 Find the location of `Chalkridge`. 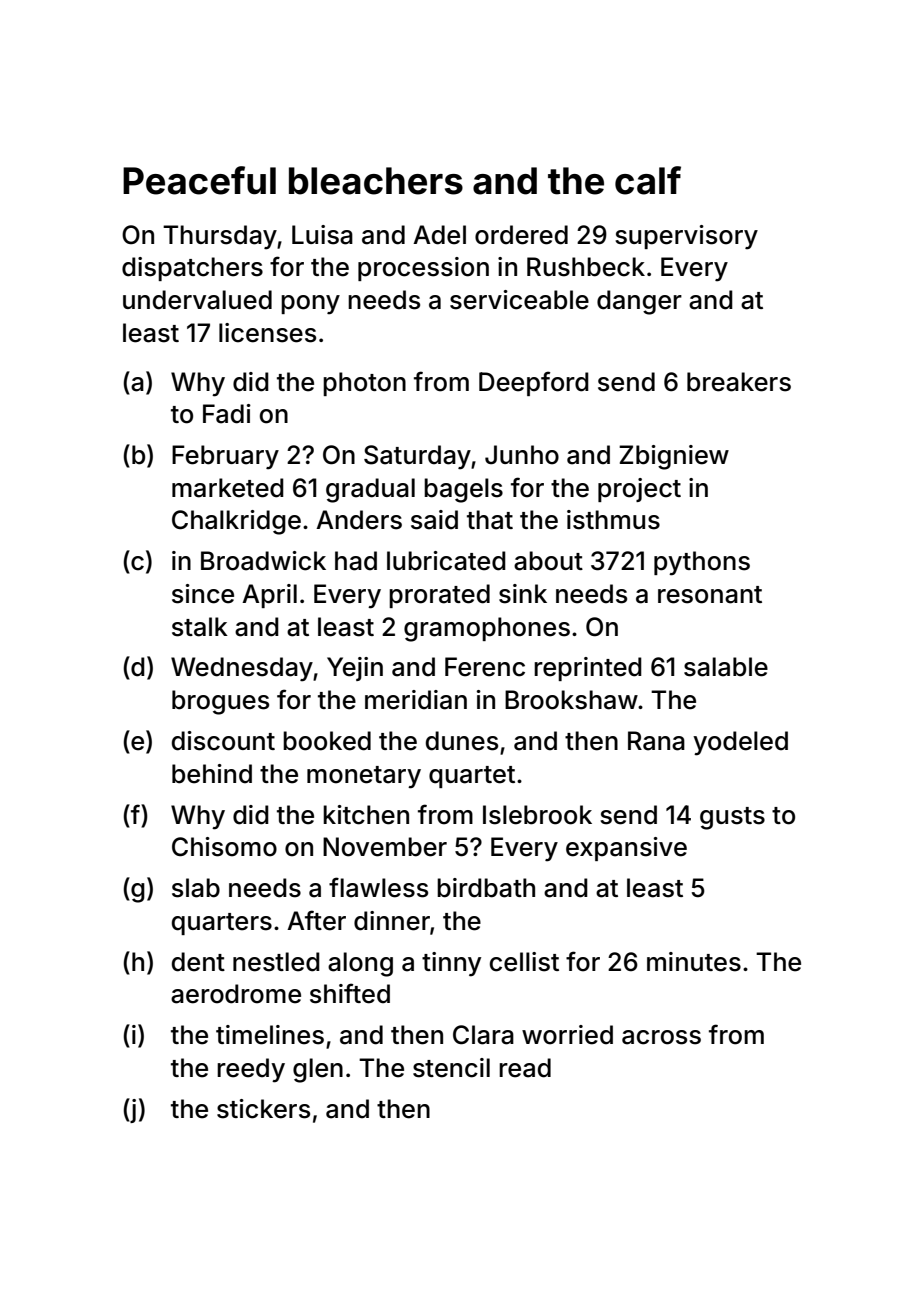

Chalkridge is located at coordinates (236, 522).
